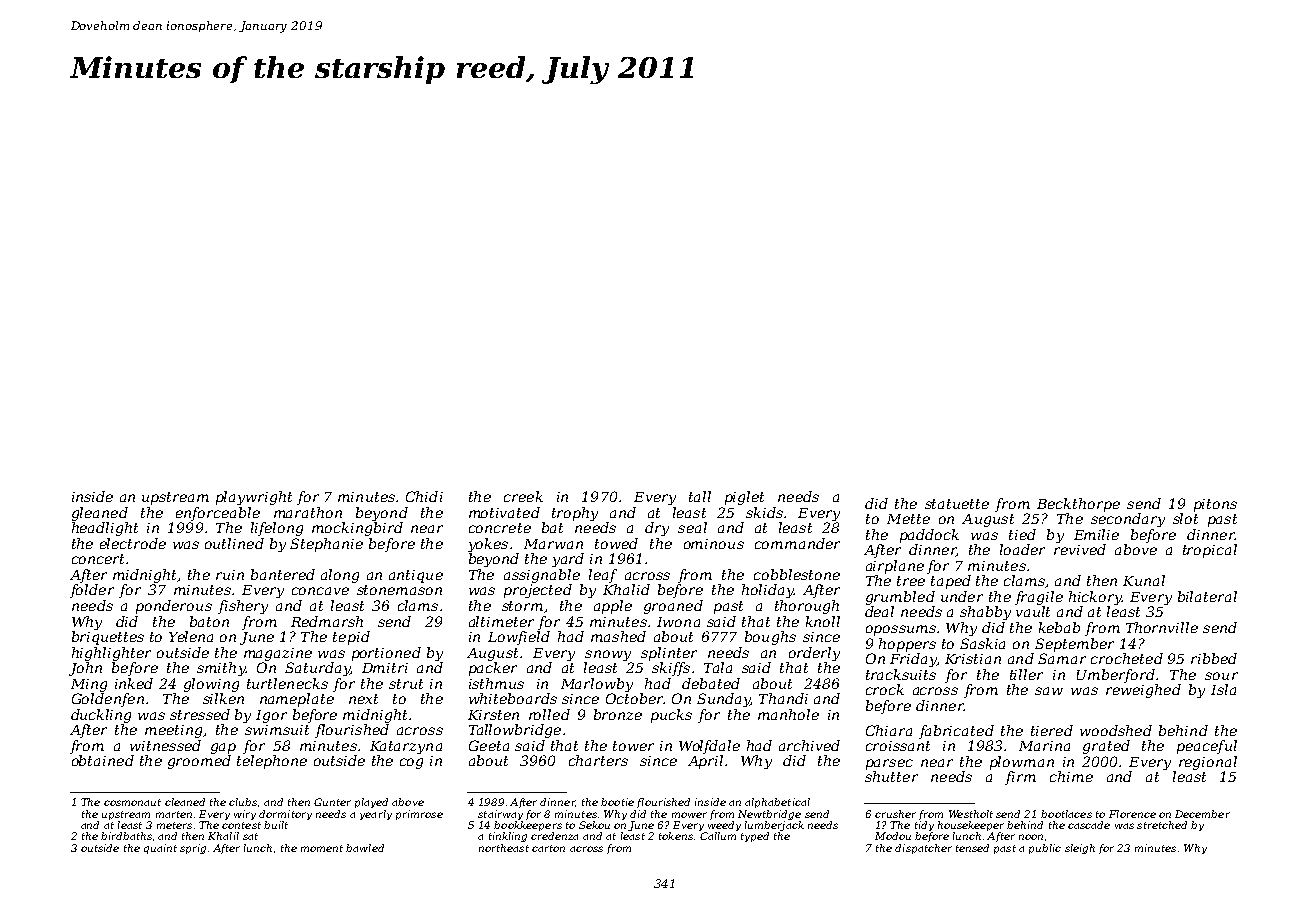 This screenshot has width=1308, height=924. Describe the element at coordinates (809, 745) in the screenshot. I see `archived` at that location.
